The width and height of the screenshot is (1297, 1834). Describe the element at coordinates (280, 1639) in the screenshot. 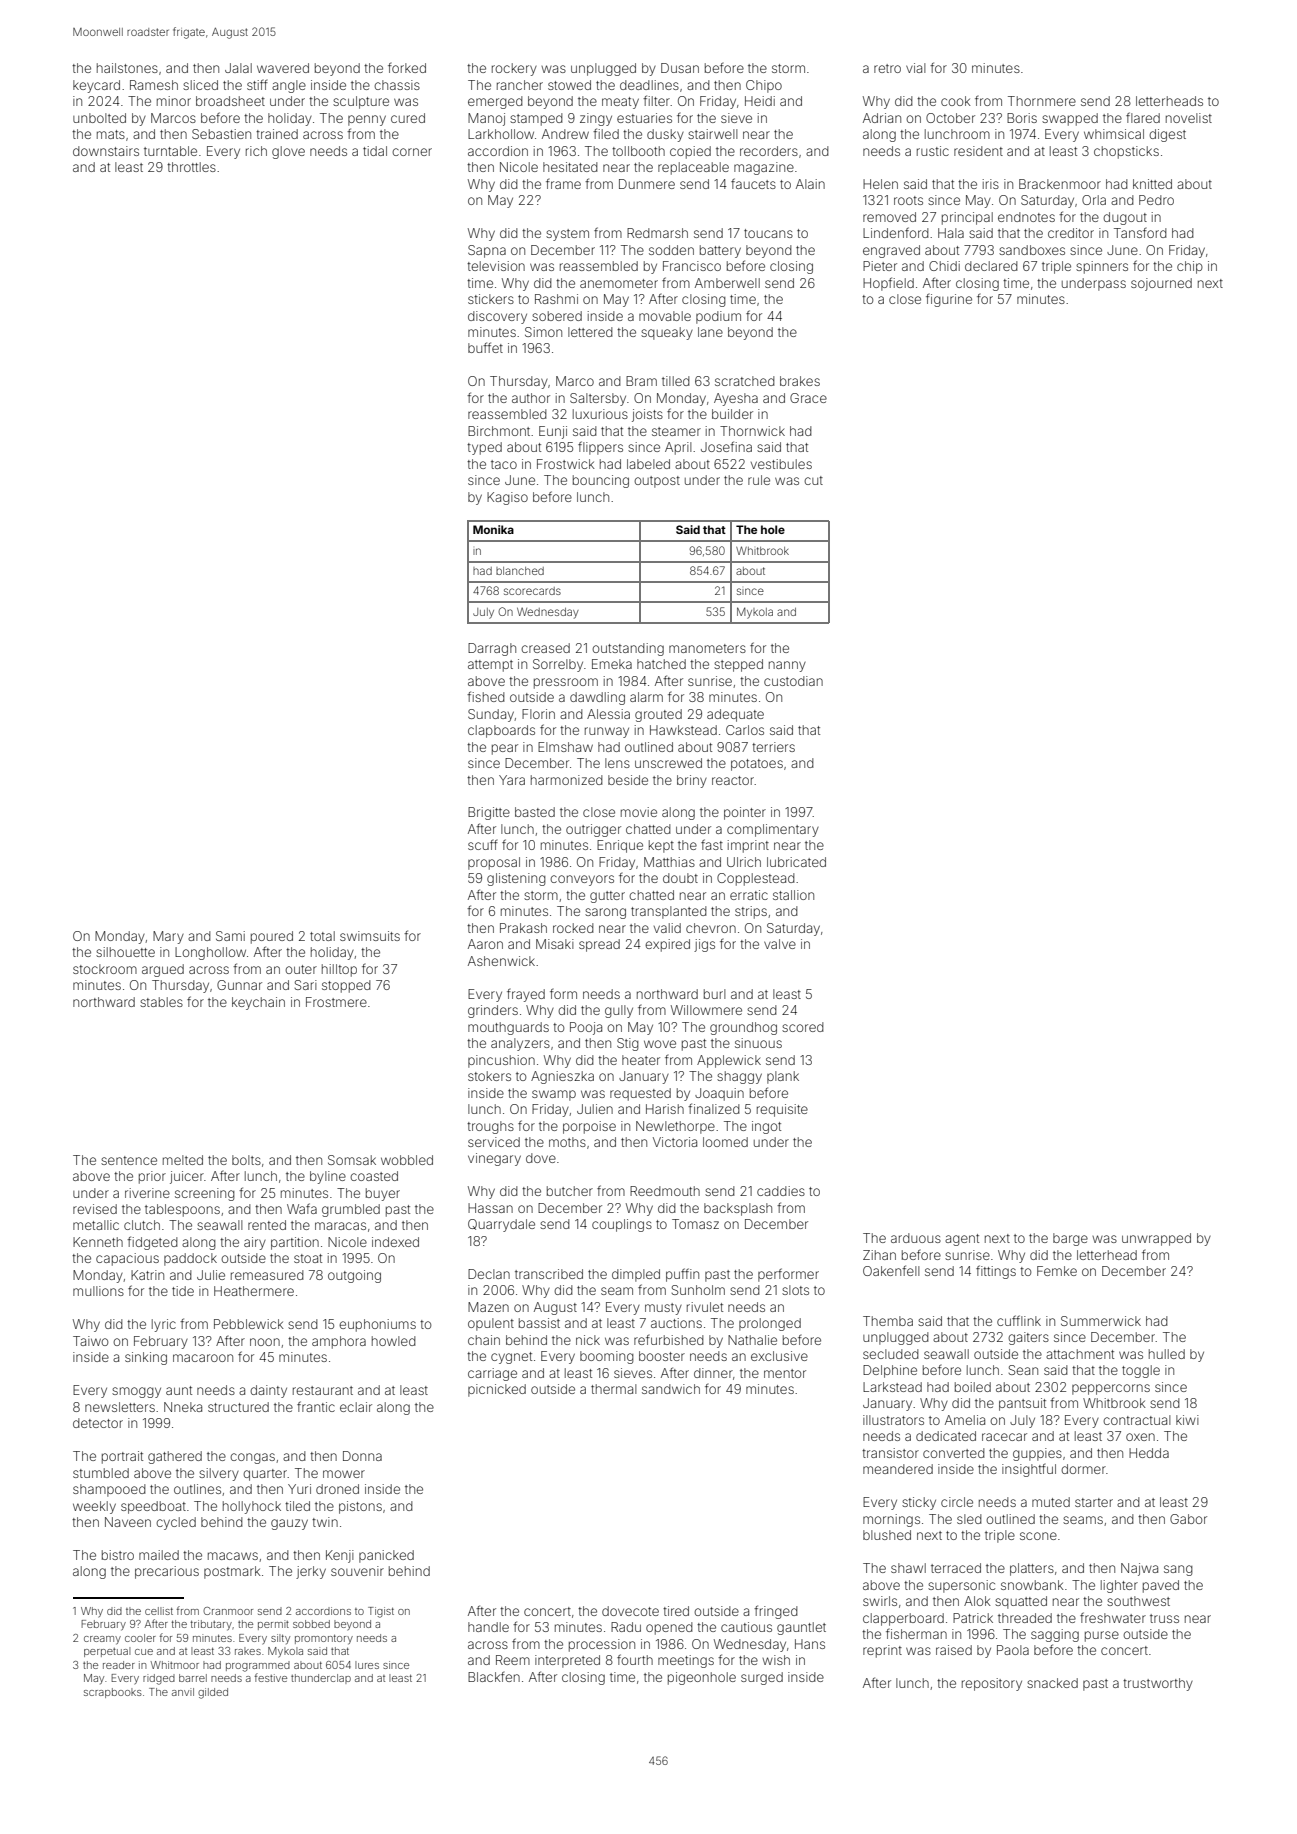

I see `silty` at that location.
